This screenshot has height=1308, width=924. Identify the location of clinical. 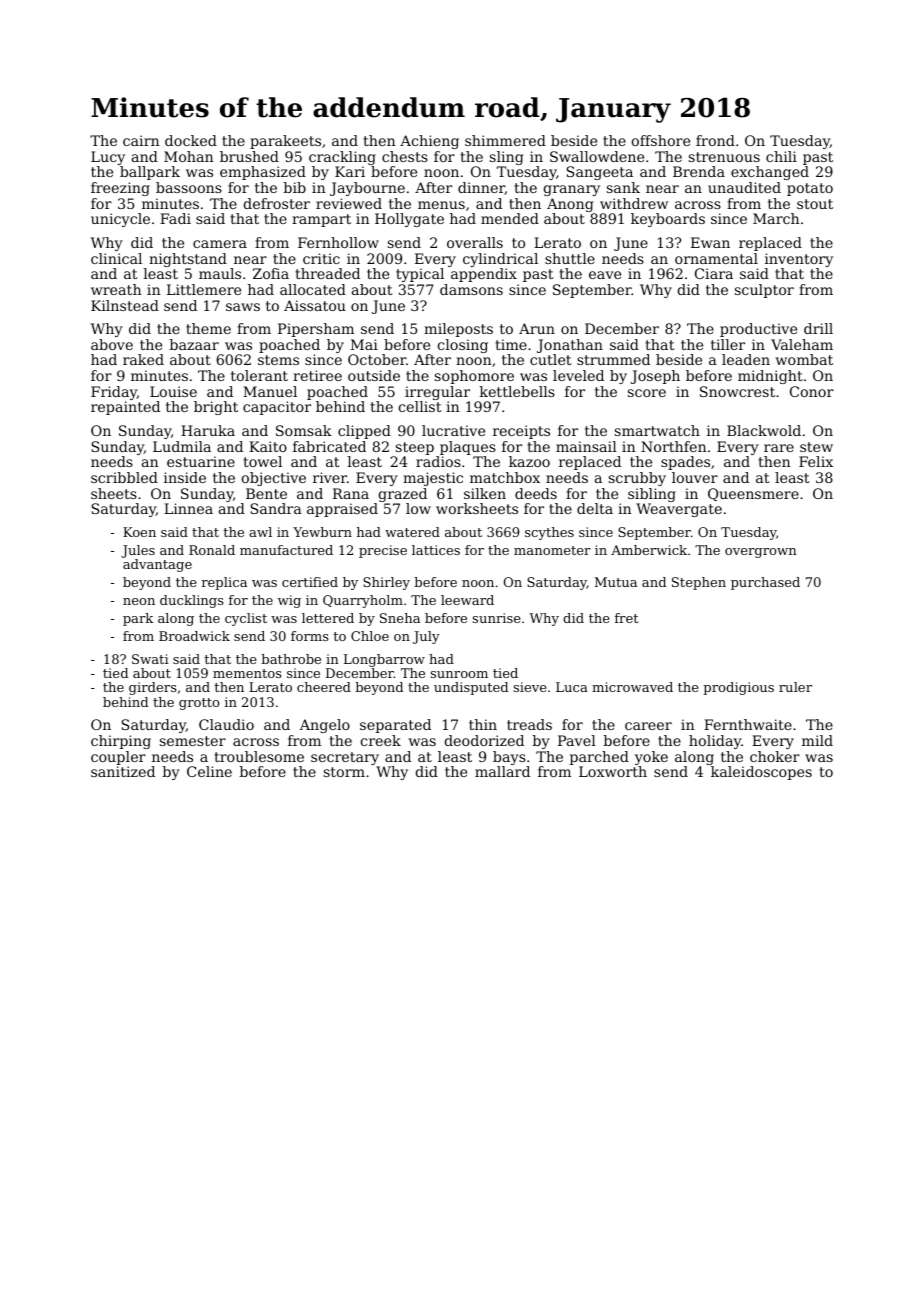
(116, 258).
